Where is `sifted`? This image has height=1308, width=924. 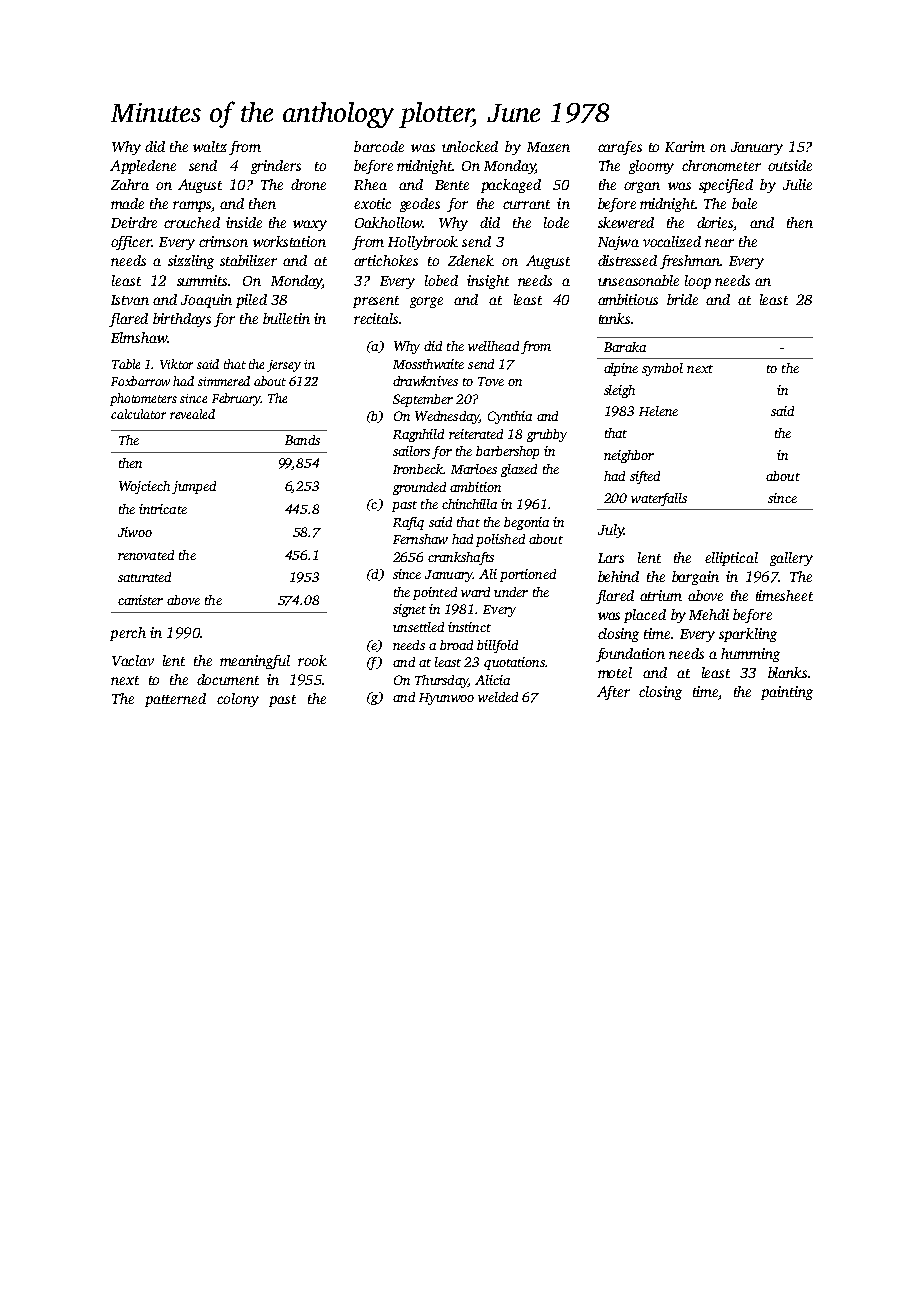 sifted is located at coordinates (645, 477).
